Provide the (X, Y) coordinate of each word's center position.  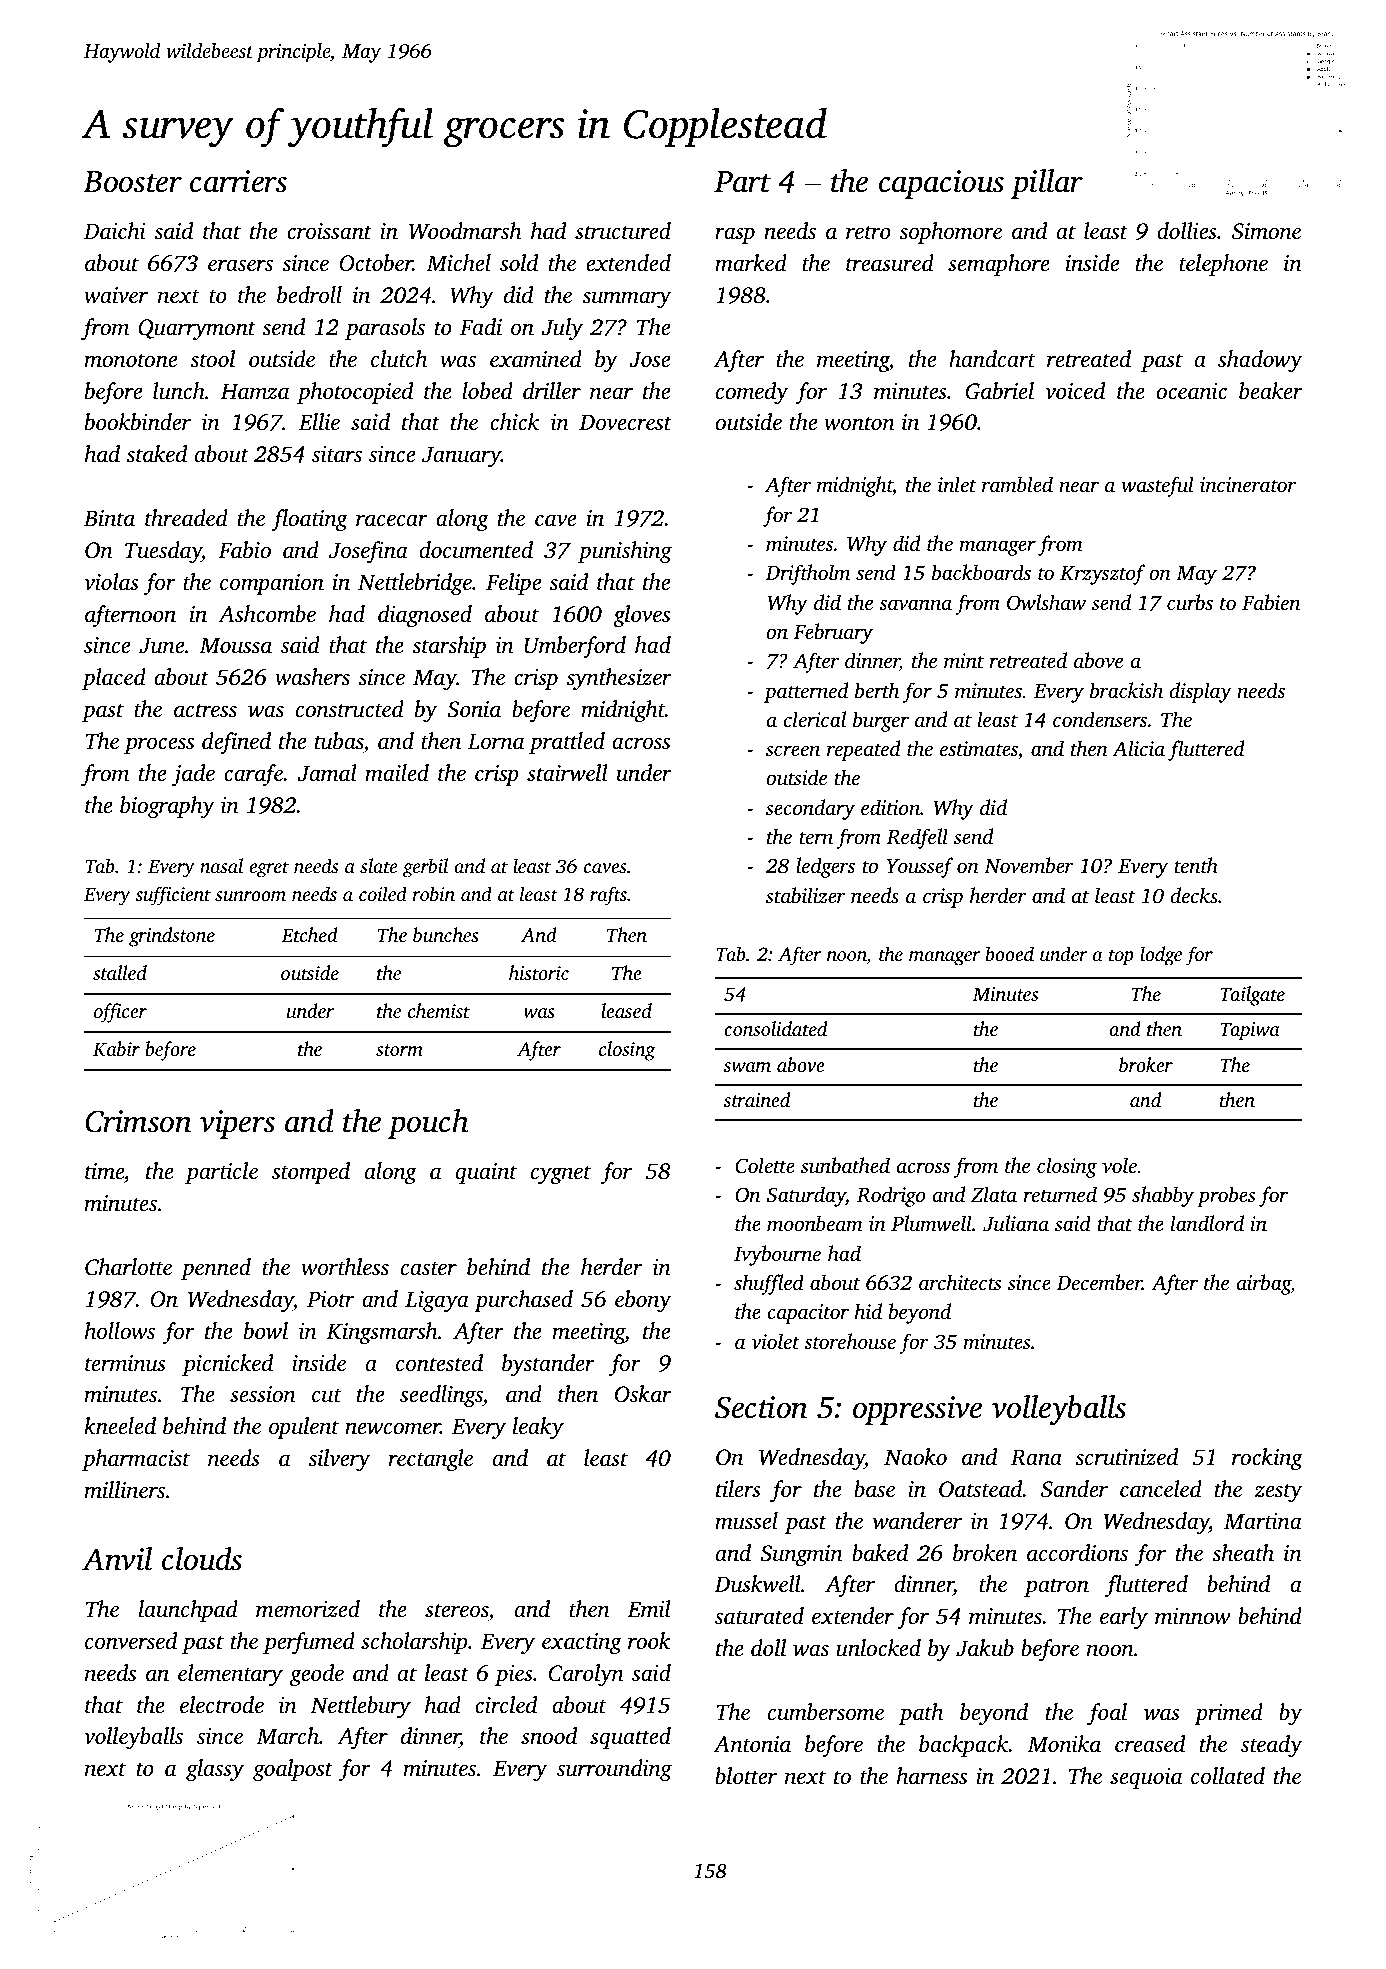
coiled (383, 893)
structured (623, 231)
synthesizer (619, 679)
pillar (1047, 184)
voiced (1075, 391)
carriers (238, 181)
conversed (131, 1641)
